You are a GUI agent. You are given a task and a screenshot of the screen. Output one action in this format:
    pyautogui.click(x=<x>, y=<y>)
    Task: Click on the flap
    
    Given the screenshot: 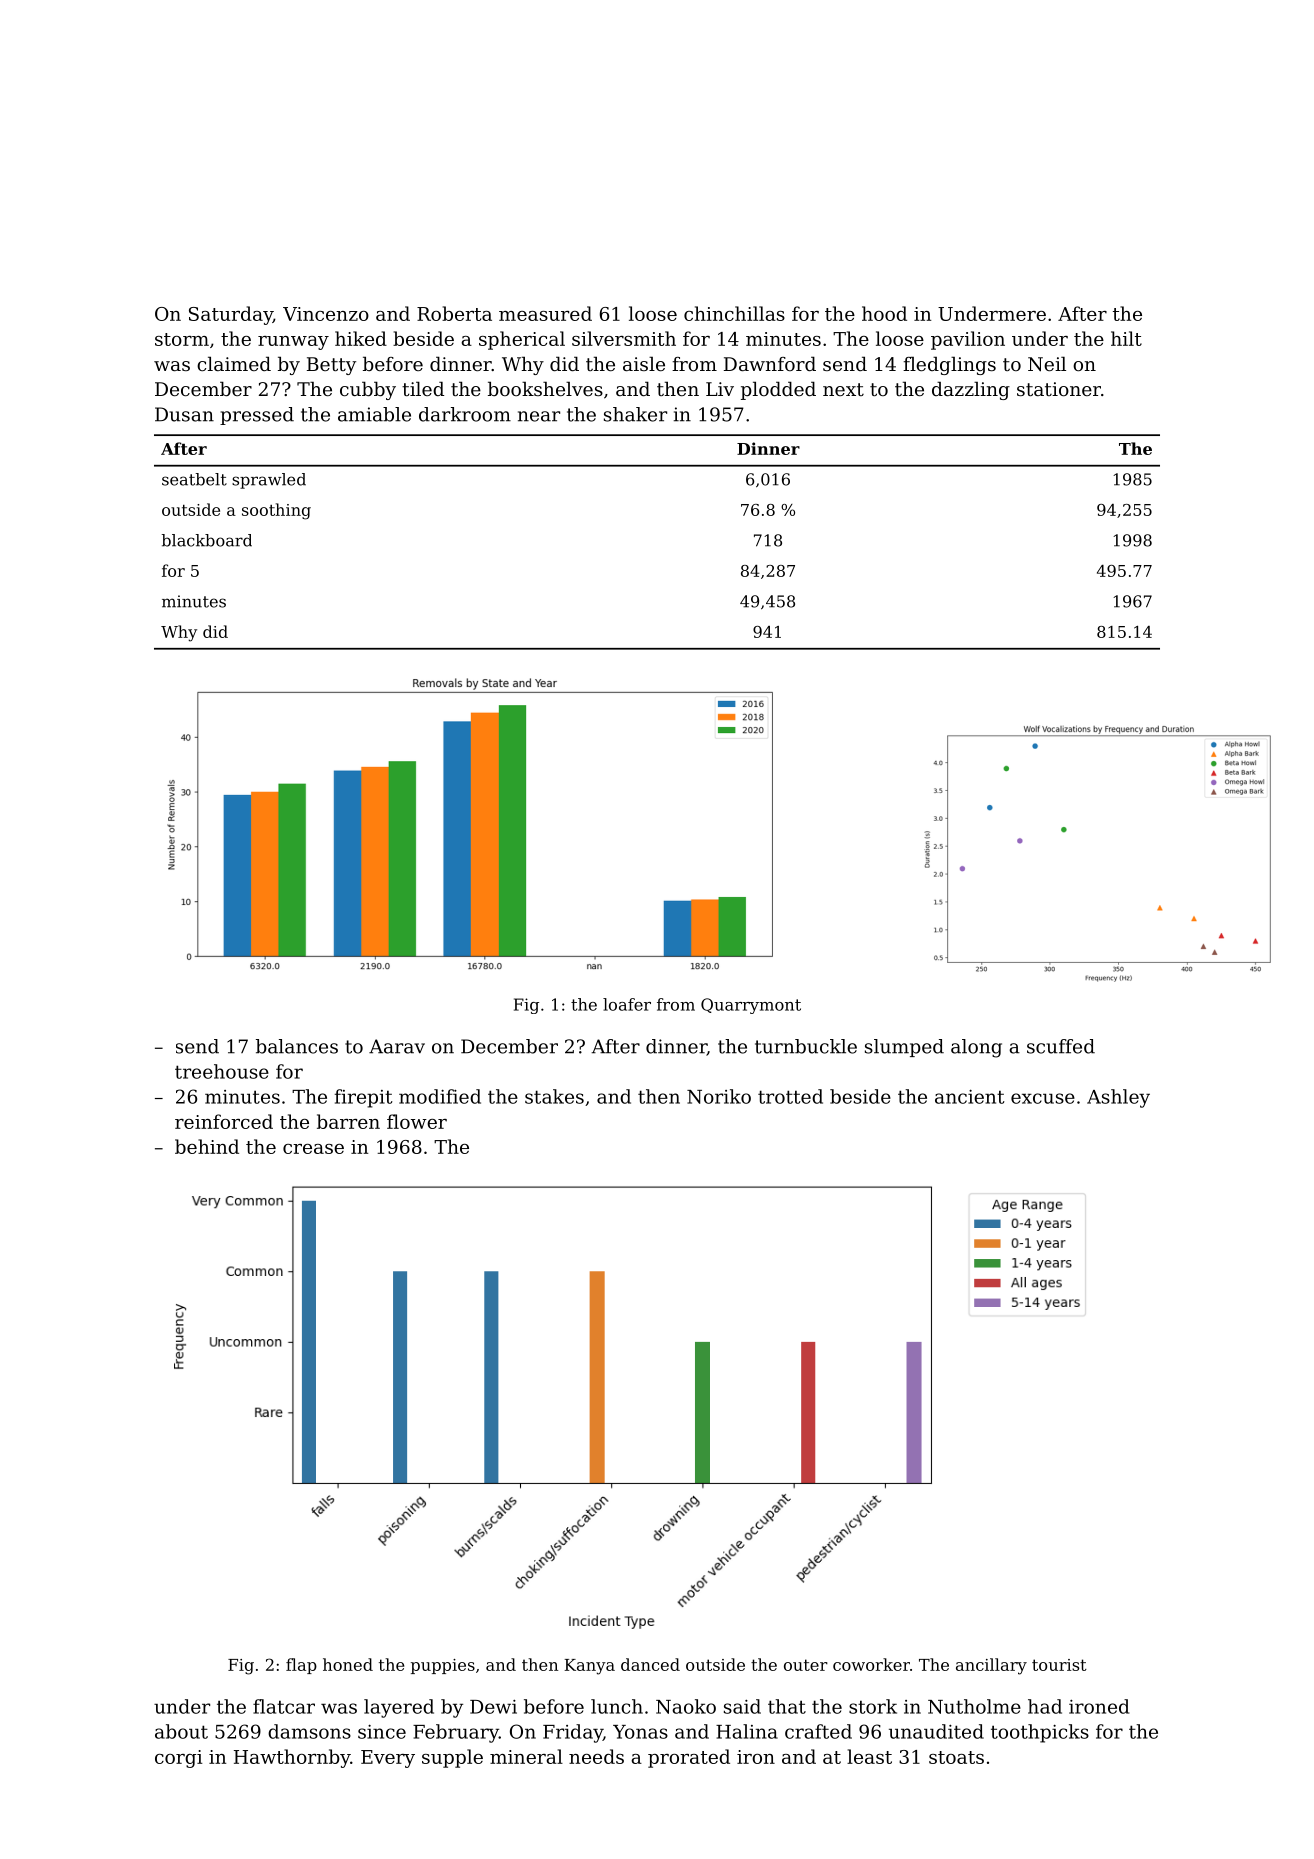 What is the action you would take?
    pyautogui.click(x=301, y=1666)
